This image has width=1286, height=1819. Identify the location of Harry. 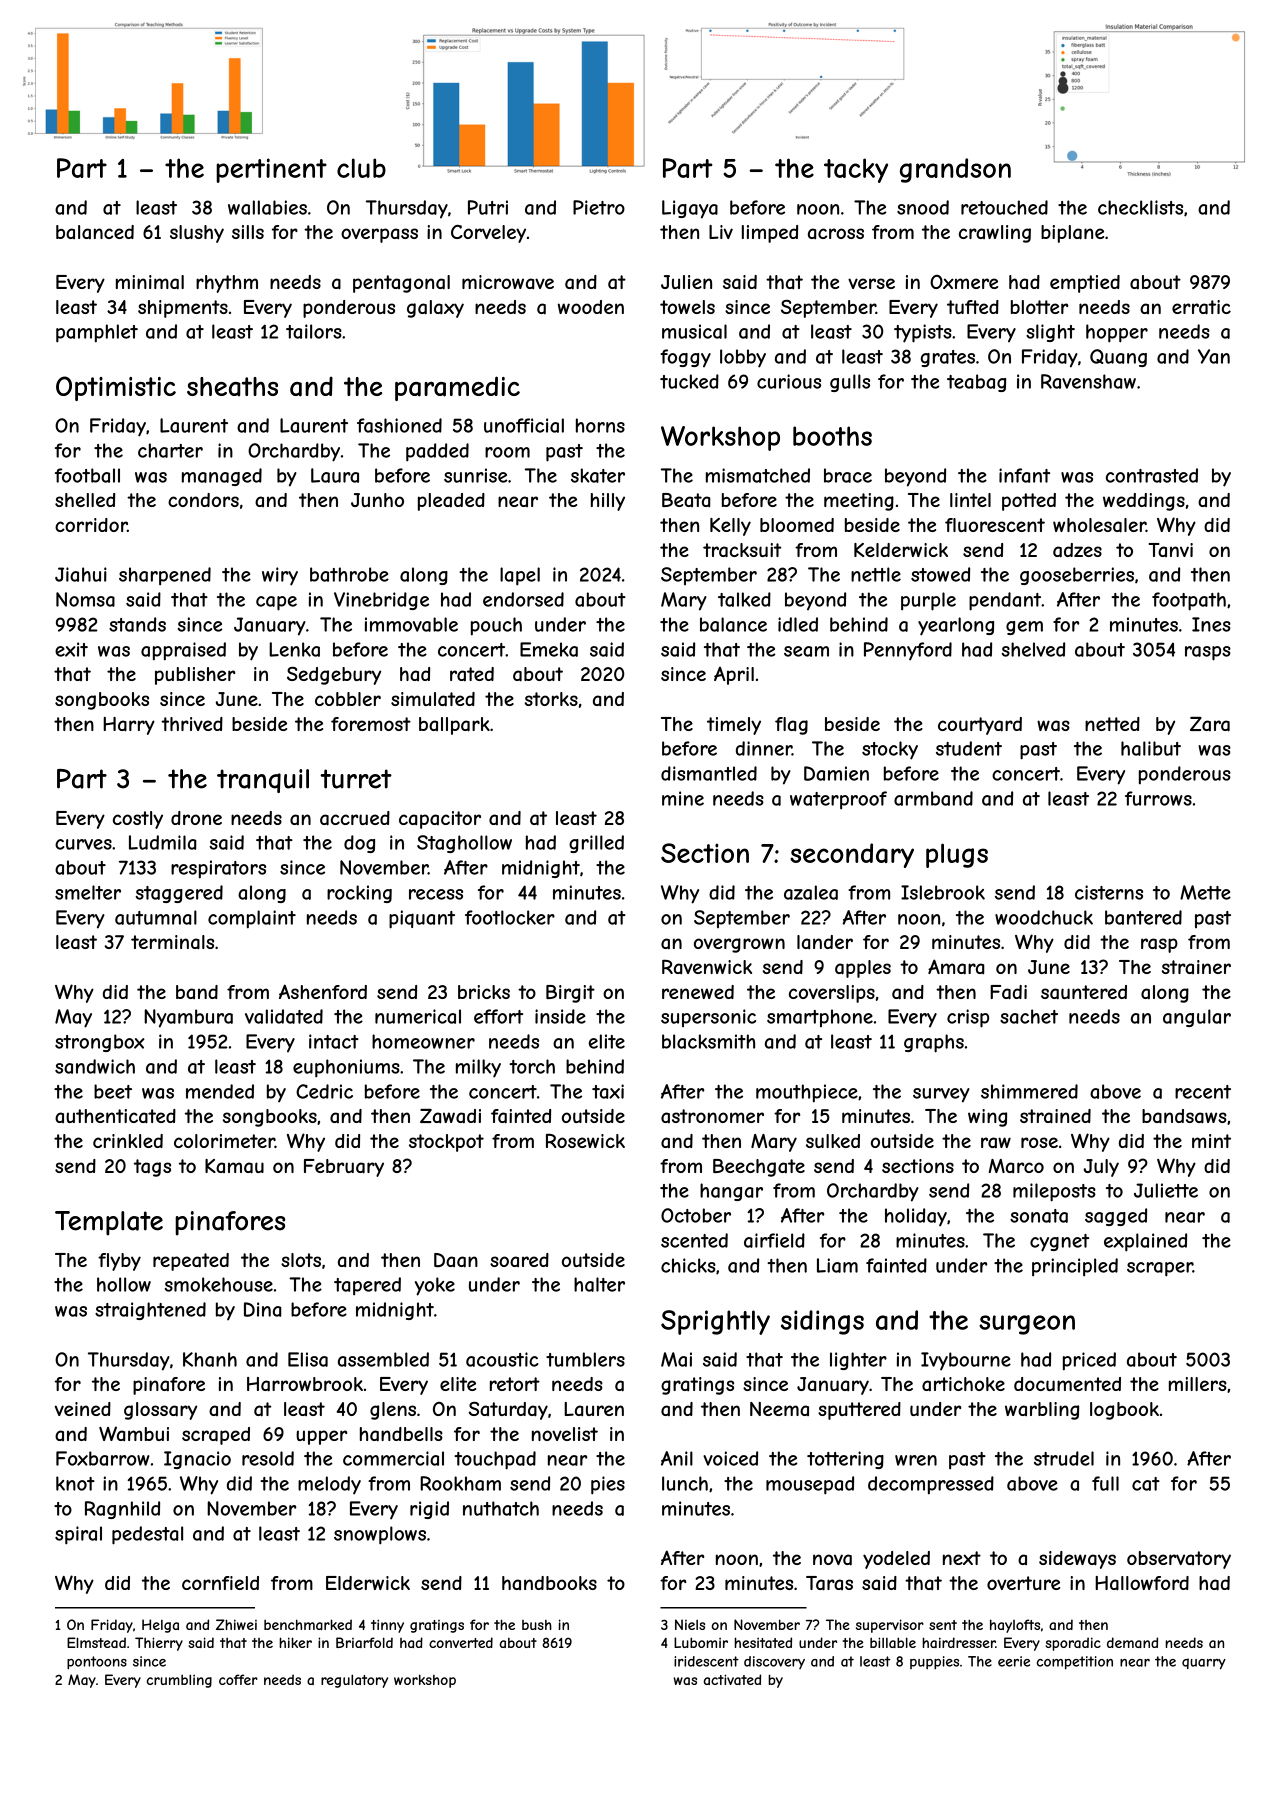
(129, 726).
